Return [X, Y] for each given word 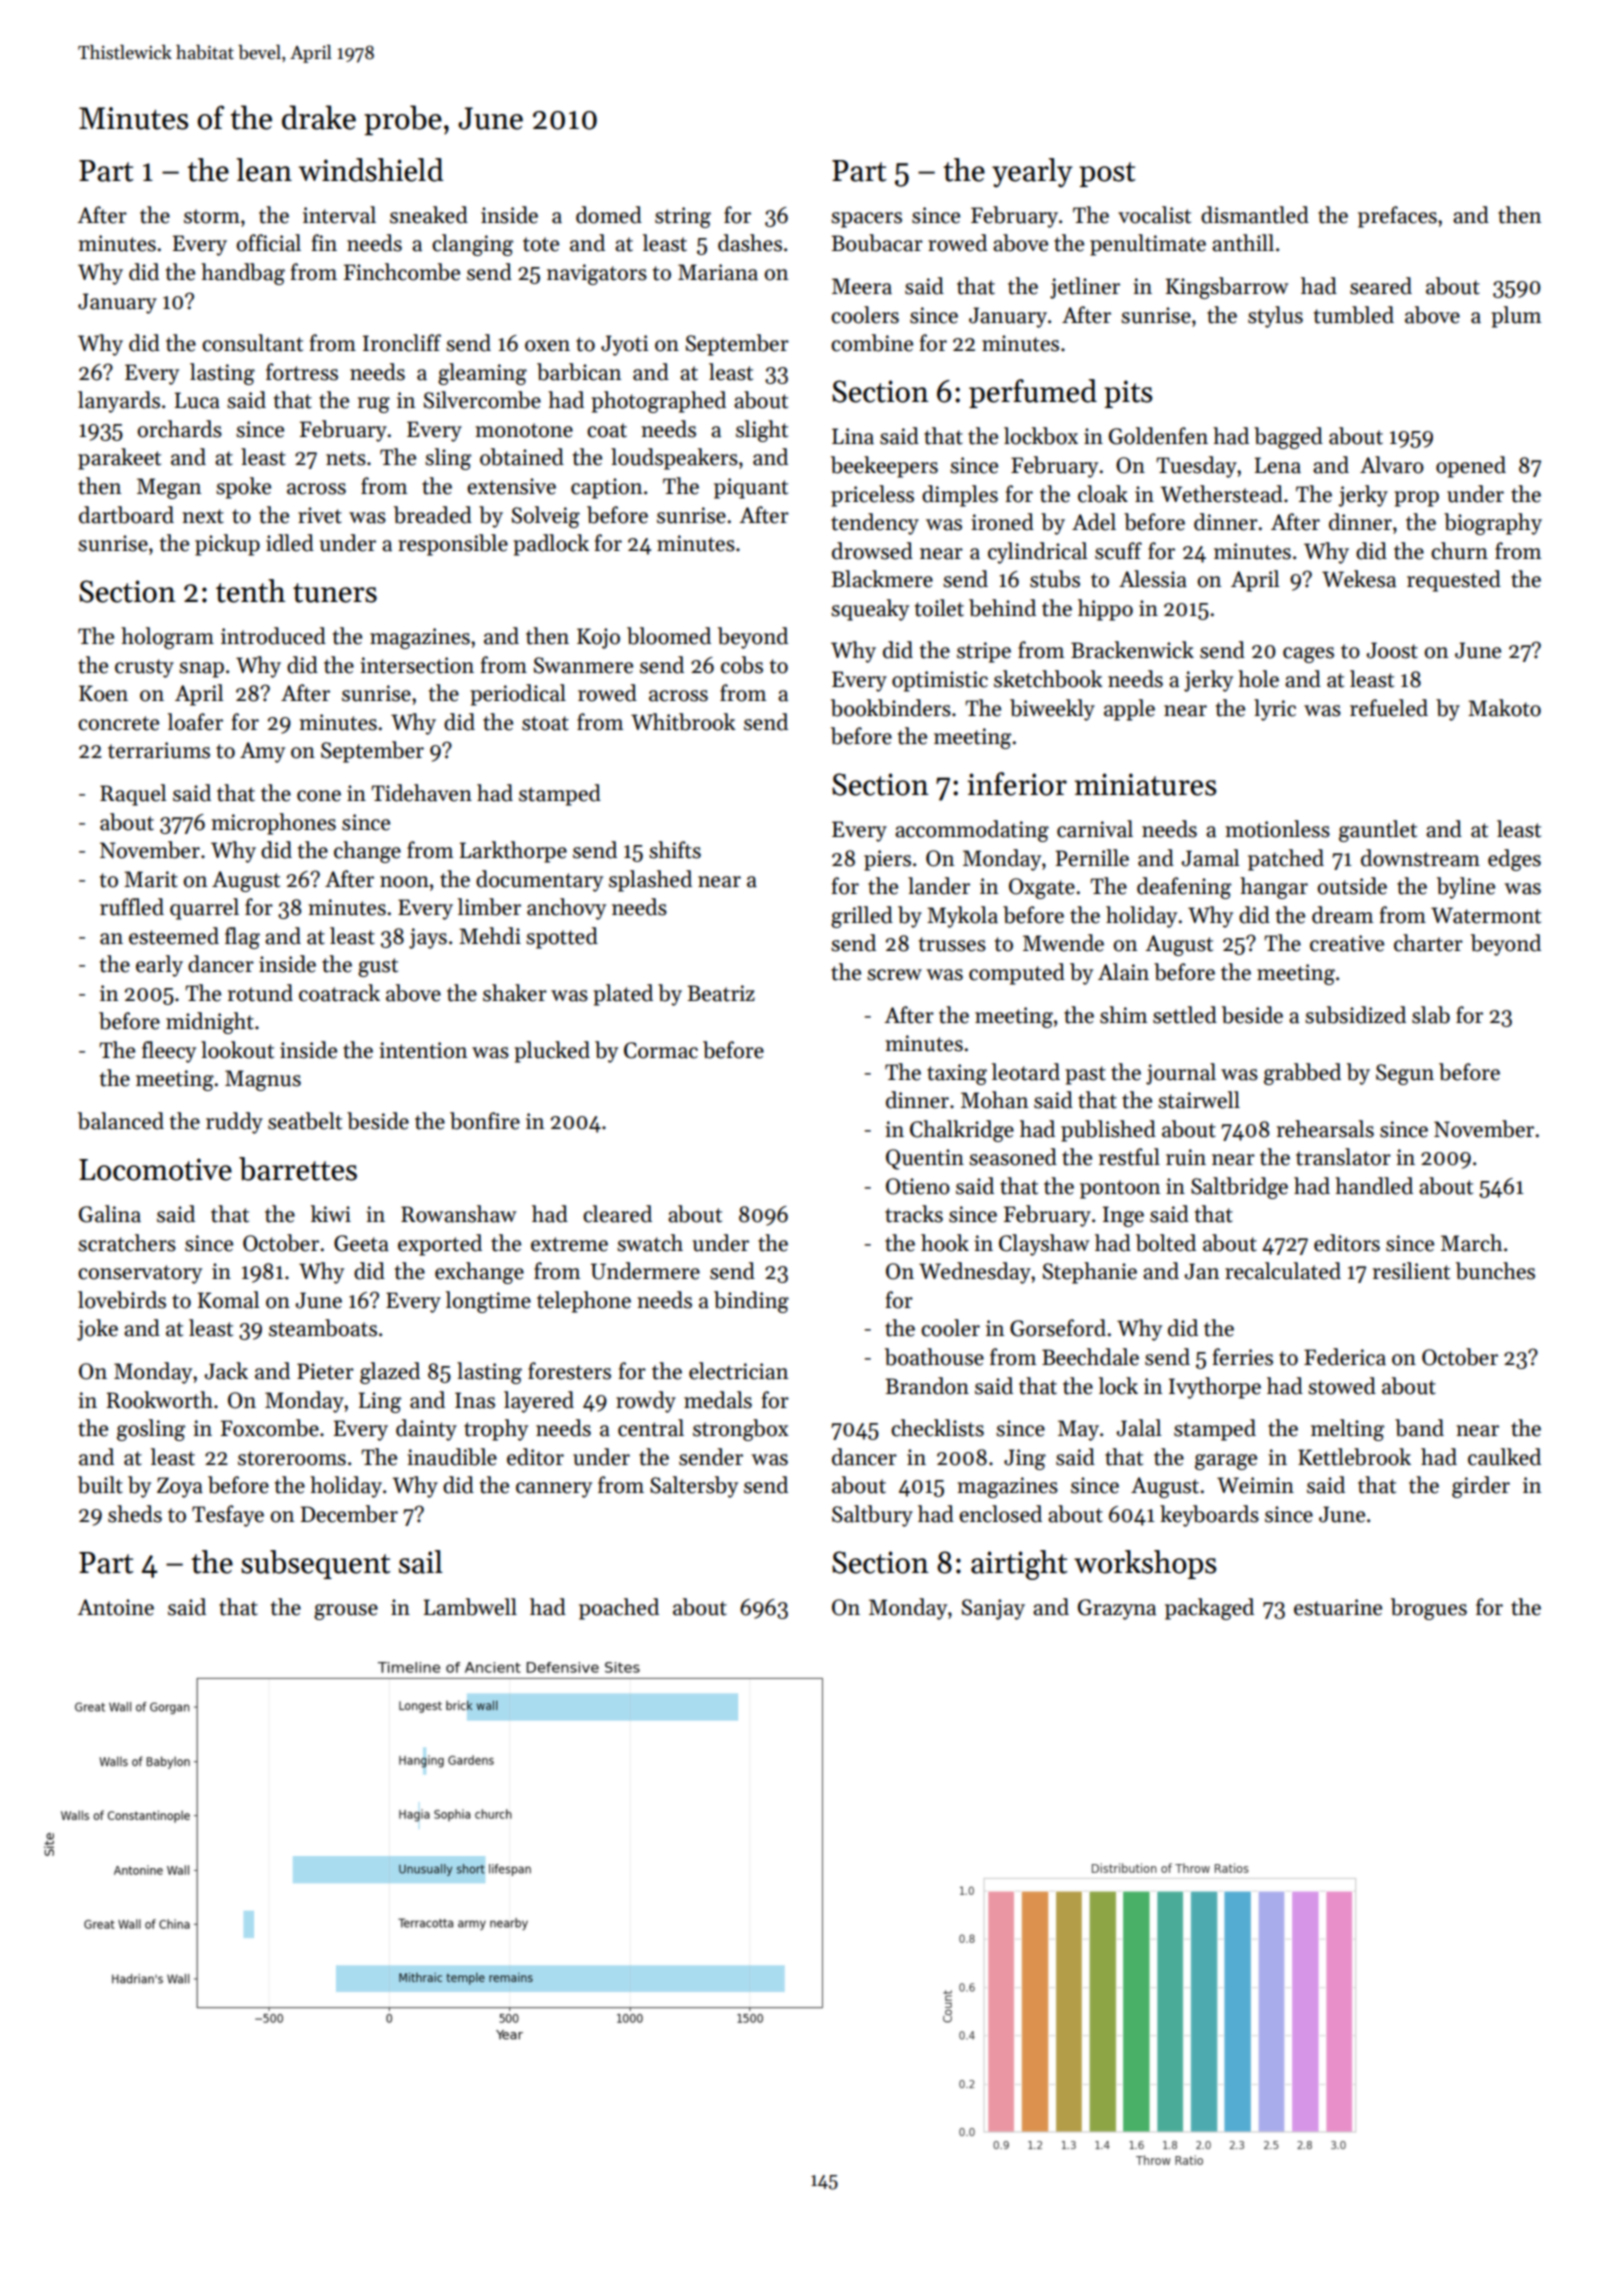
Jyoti [625, 345]
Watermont [1486, 915]
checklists [937, 1428]
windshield [371, 170]
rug [374, 405]
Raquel [133, 795]
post [1107, 174]
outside [1352, 886]
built [100, 1485]
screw [894, 975]
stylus [1275, 317]
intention [423, 1050]
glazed [390, 1373]
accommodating [972, 831]
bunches [1495, 1271]
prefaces [1397, 217]
